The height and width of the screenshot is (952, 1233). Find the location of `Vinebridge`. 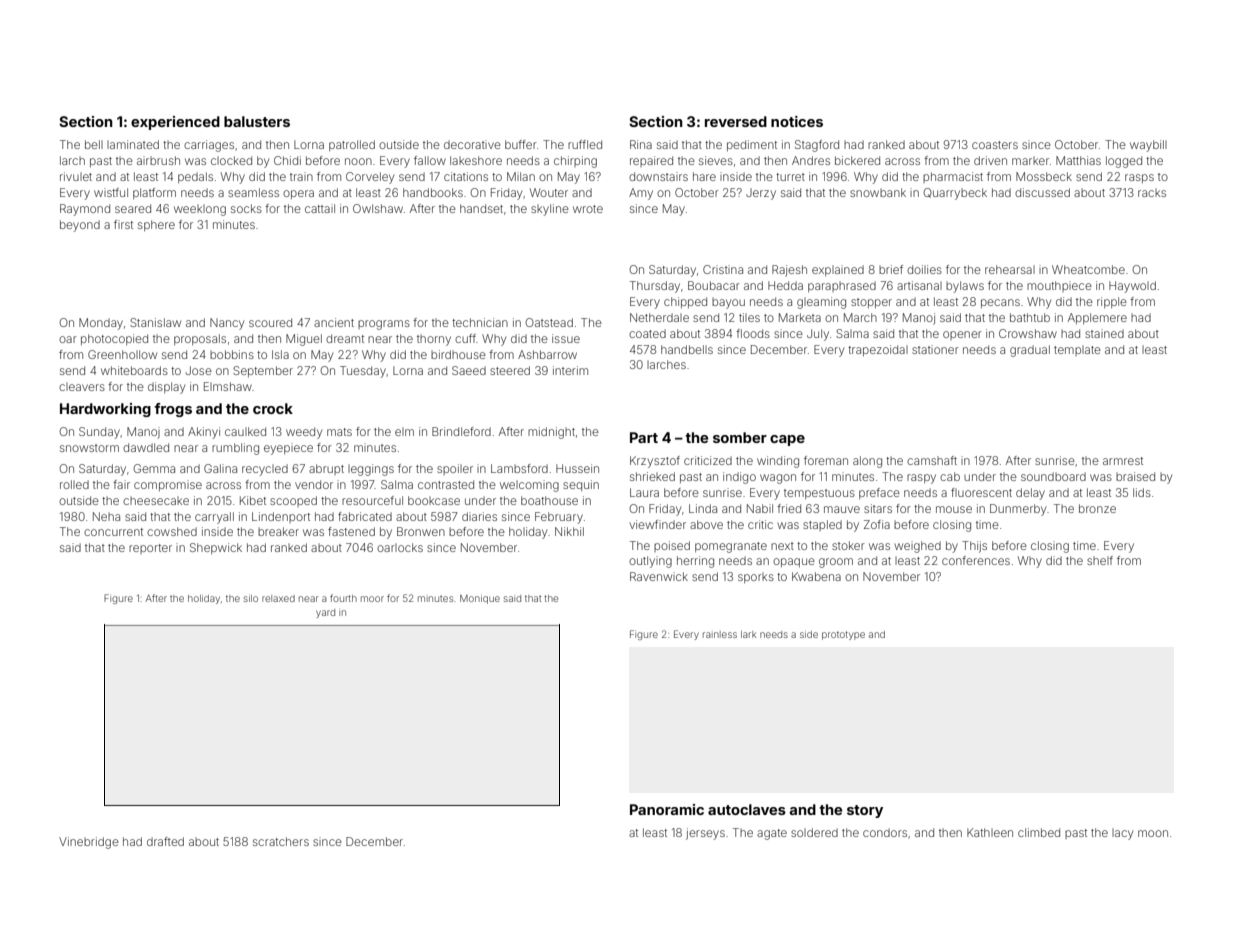

Vinebridge is located at coordinates (89, 843).
